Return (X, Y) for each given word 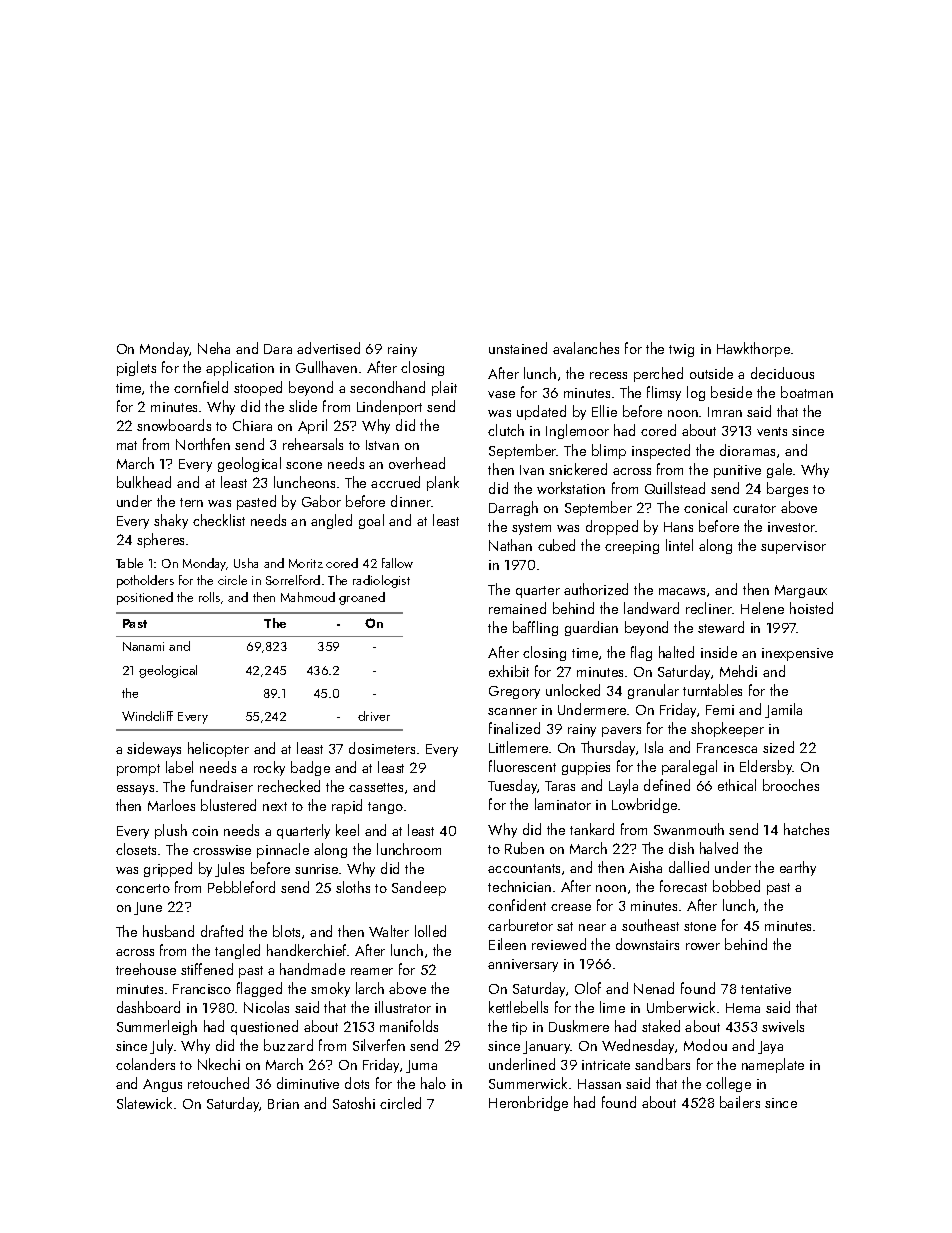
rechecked (289, 786)
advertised (328, 348)
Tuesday (513, 786)
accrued (395, 482)
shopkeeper (727, 729)
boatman (807, 392)
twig (681, 350)
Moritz (306, 563)
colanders (145, 1064)
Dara (278, 349)
